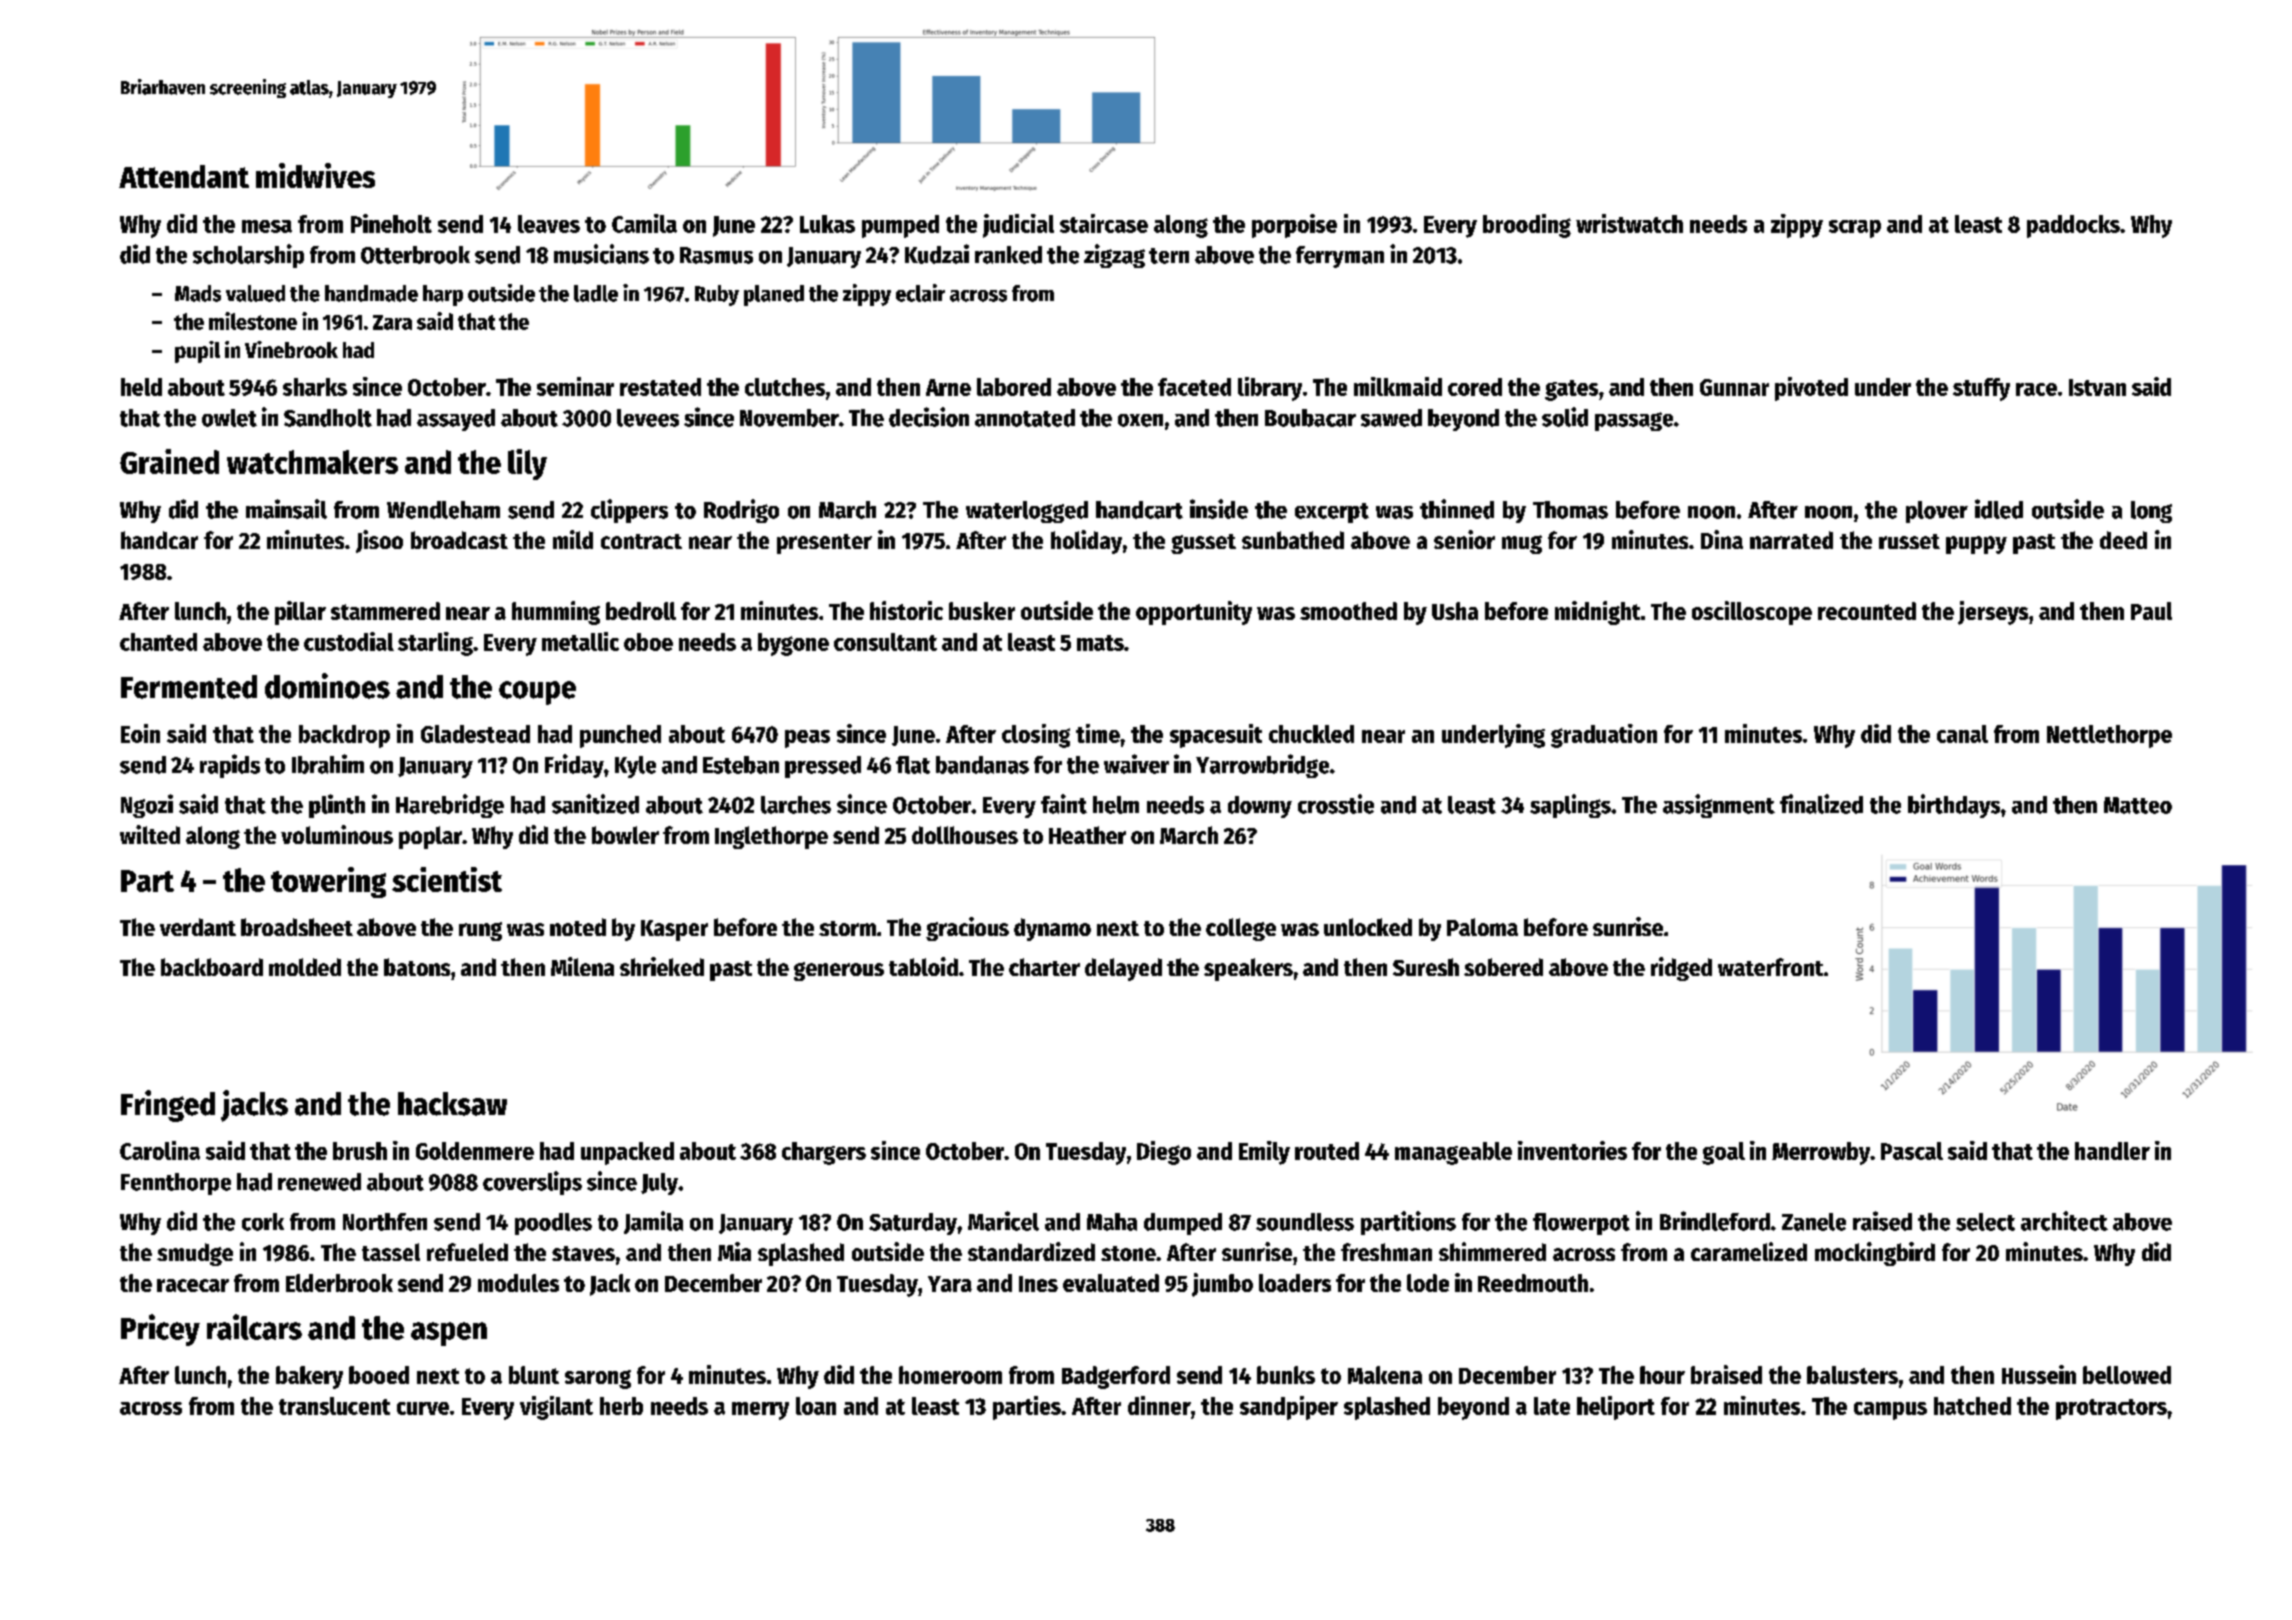 The width and height of the screenshot is (2292, 1620). What do you see at coordinates (184, 176) in the screenshot?
I see `Attendant` at bounding box center [184, 176].
